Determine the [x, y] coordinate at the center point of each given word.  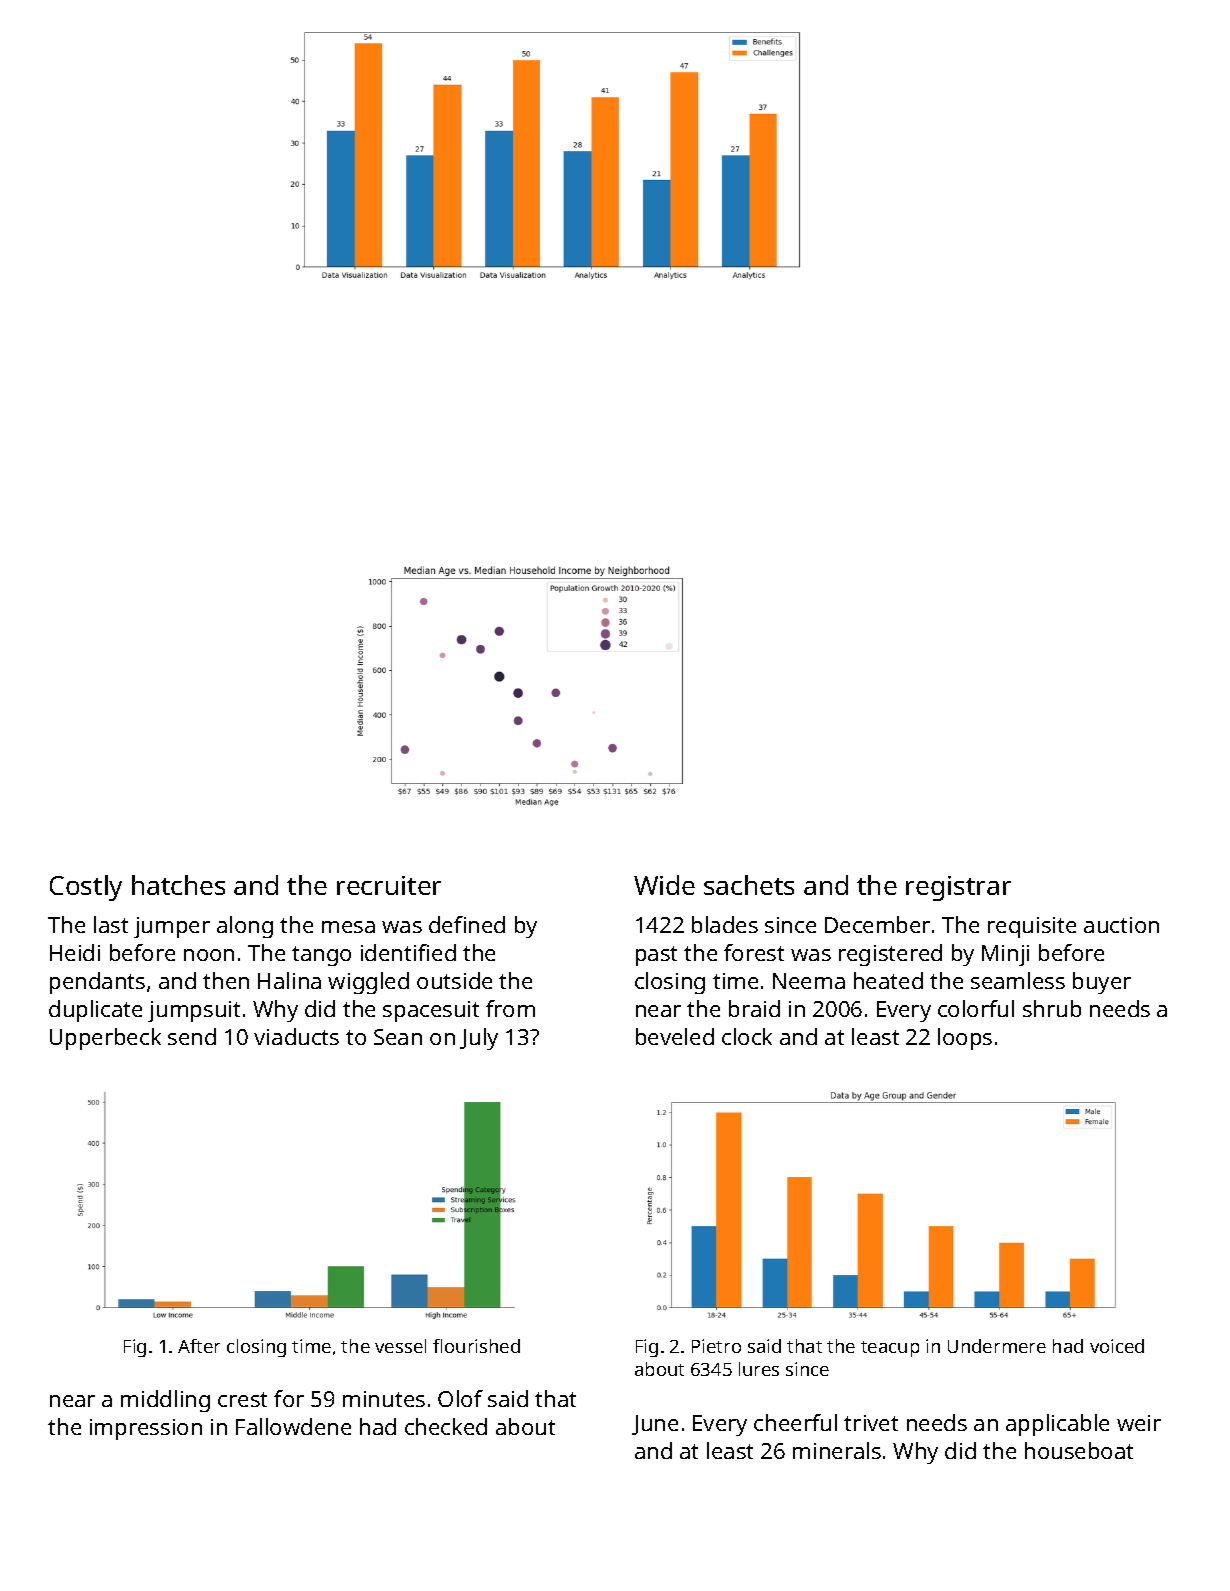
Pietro [716, 1346]
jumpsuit [194, 1011]
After [199, 1346]
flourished [476, 1346]
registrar [958, 888]
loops [965, 1039]
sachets [749, 885]
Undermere [997, 1346]
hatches [178, 885]
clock [747, 1036]
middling [165, 1401]
